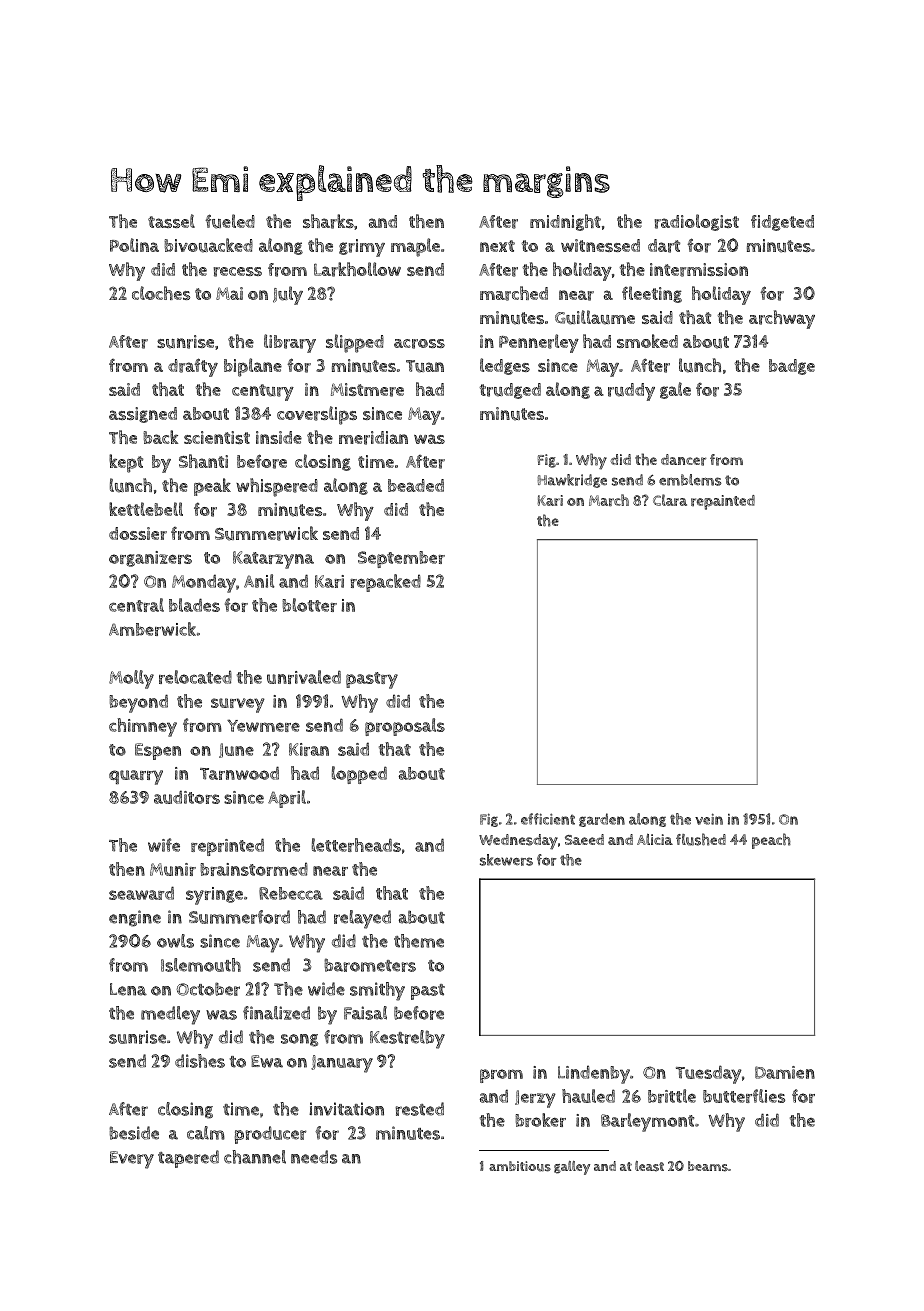 The height and width of the screenshot is (1311, 924). What do you see at coordinates (497, 246) in the screenshot?
I see `next` at bounding box center [497, 246].
